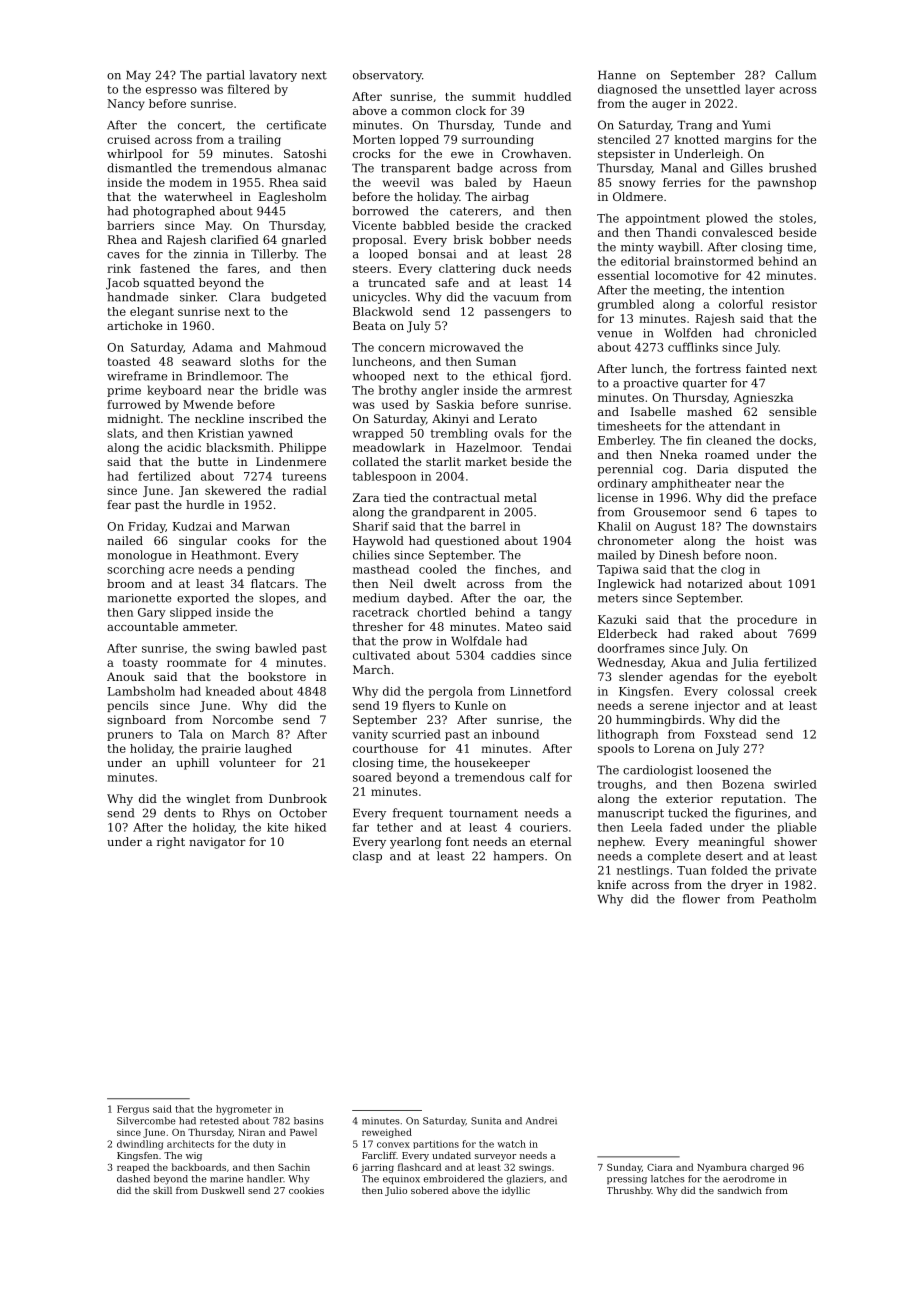  I want to click on lithograph, so click(628, 735).
